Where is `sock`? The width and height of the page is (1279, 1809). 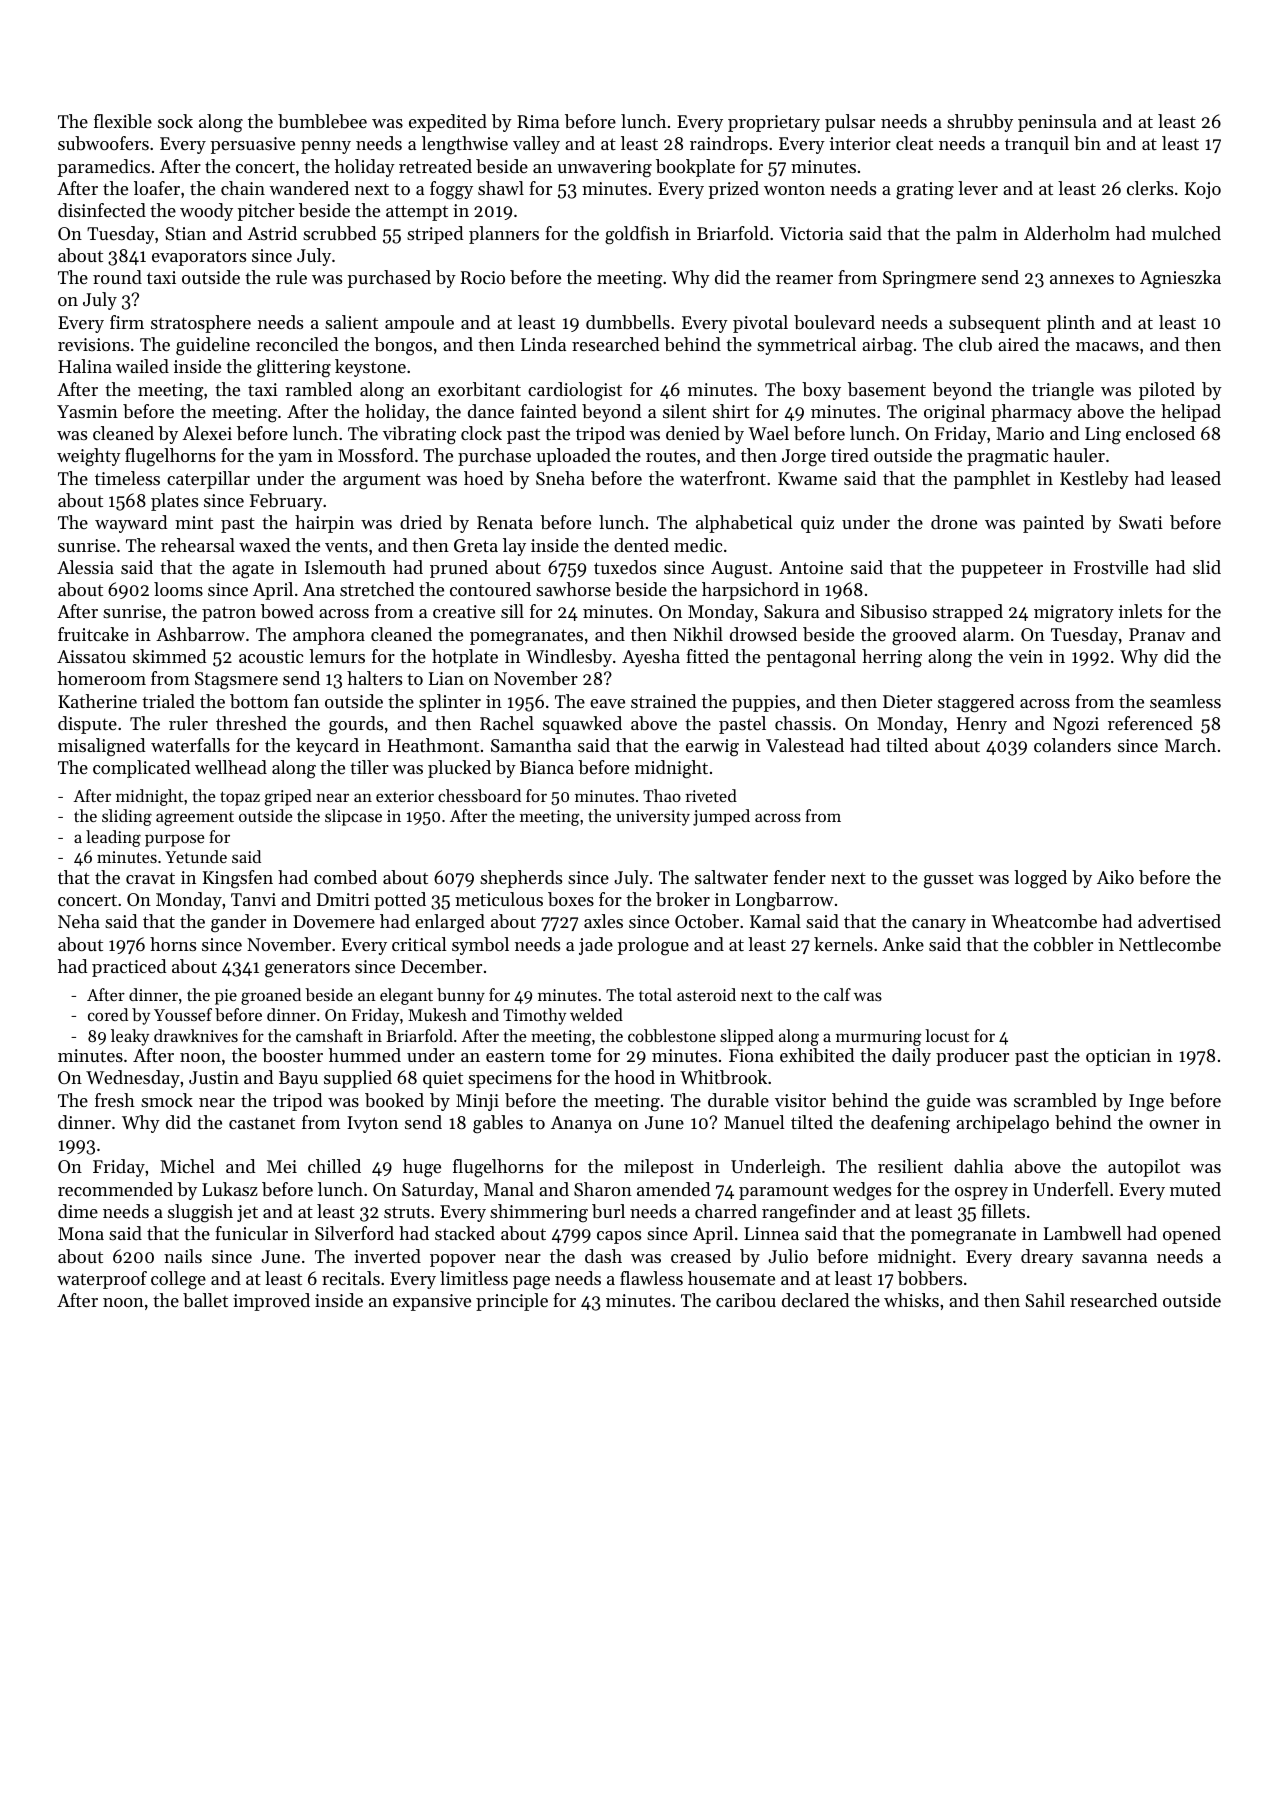 sock is located at coordinates (175, 121).
